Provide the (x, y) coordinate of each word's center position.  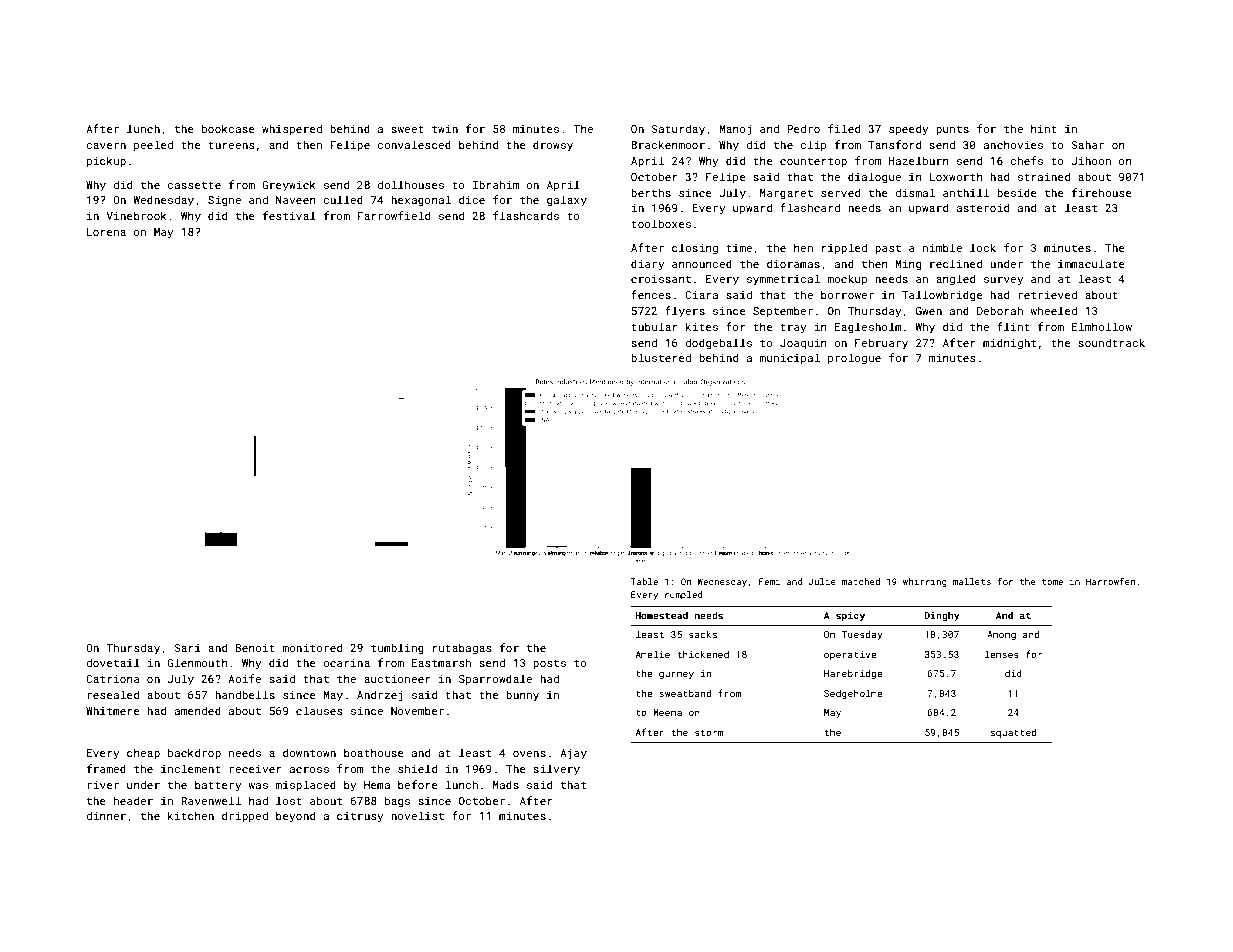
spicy (850, 616)
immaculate (1091, 263)
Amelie (653, 654)
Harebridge (853, 674)
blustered (661, 357)
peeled (153, 145)
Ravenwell (211, 800)
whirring (925, 582)
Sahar (1088, 144)
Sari (188, 648)
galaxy (567, 201)
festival (289, 215)
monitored (312, 647)
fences (651, 294)
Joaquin (803, 344)
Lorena (106, 232)
